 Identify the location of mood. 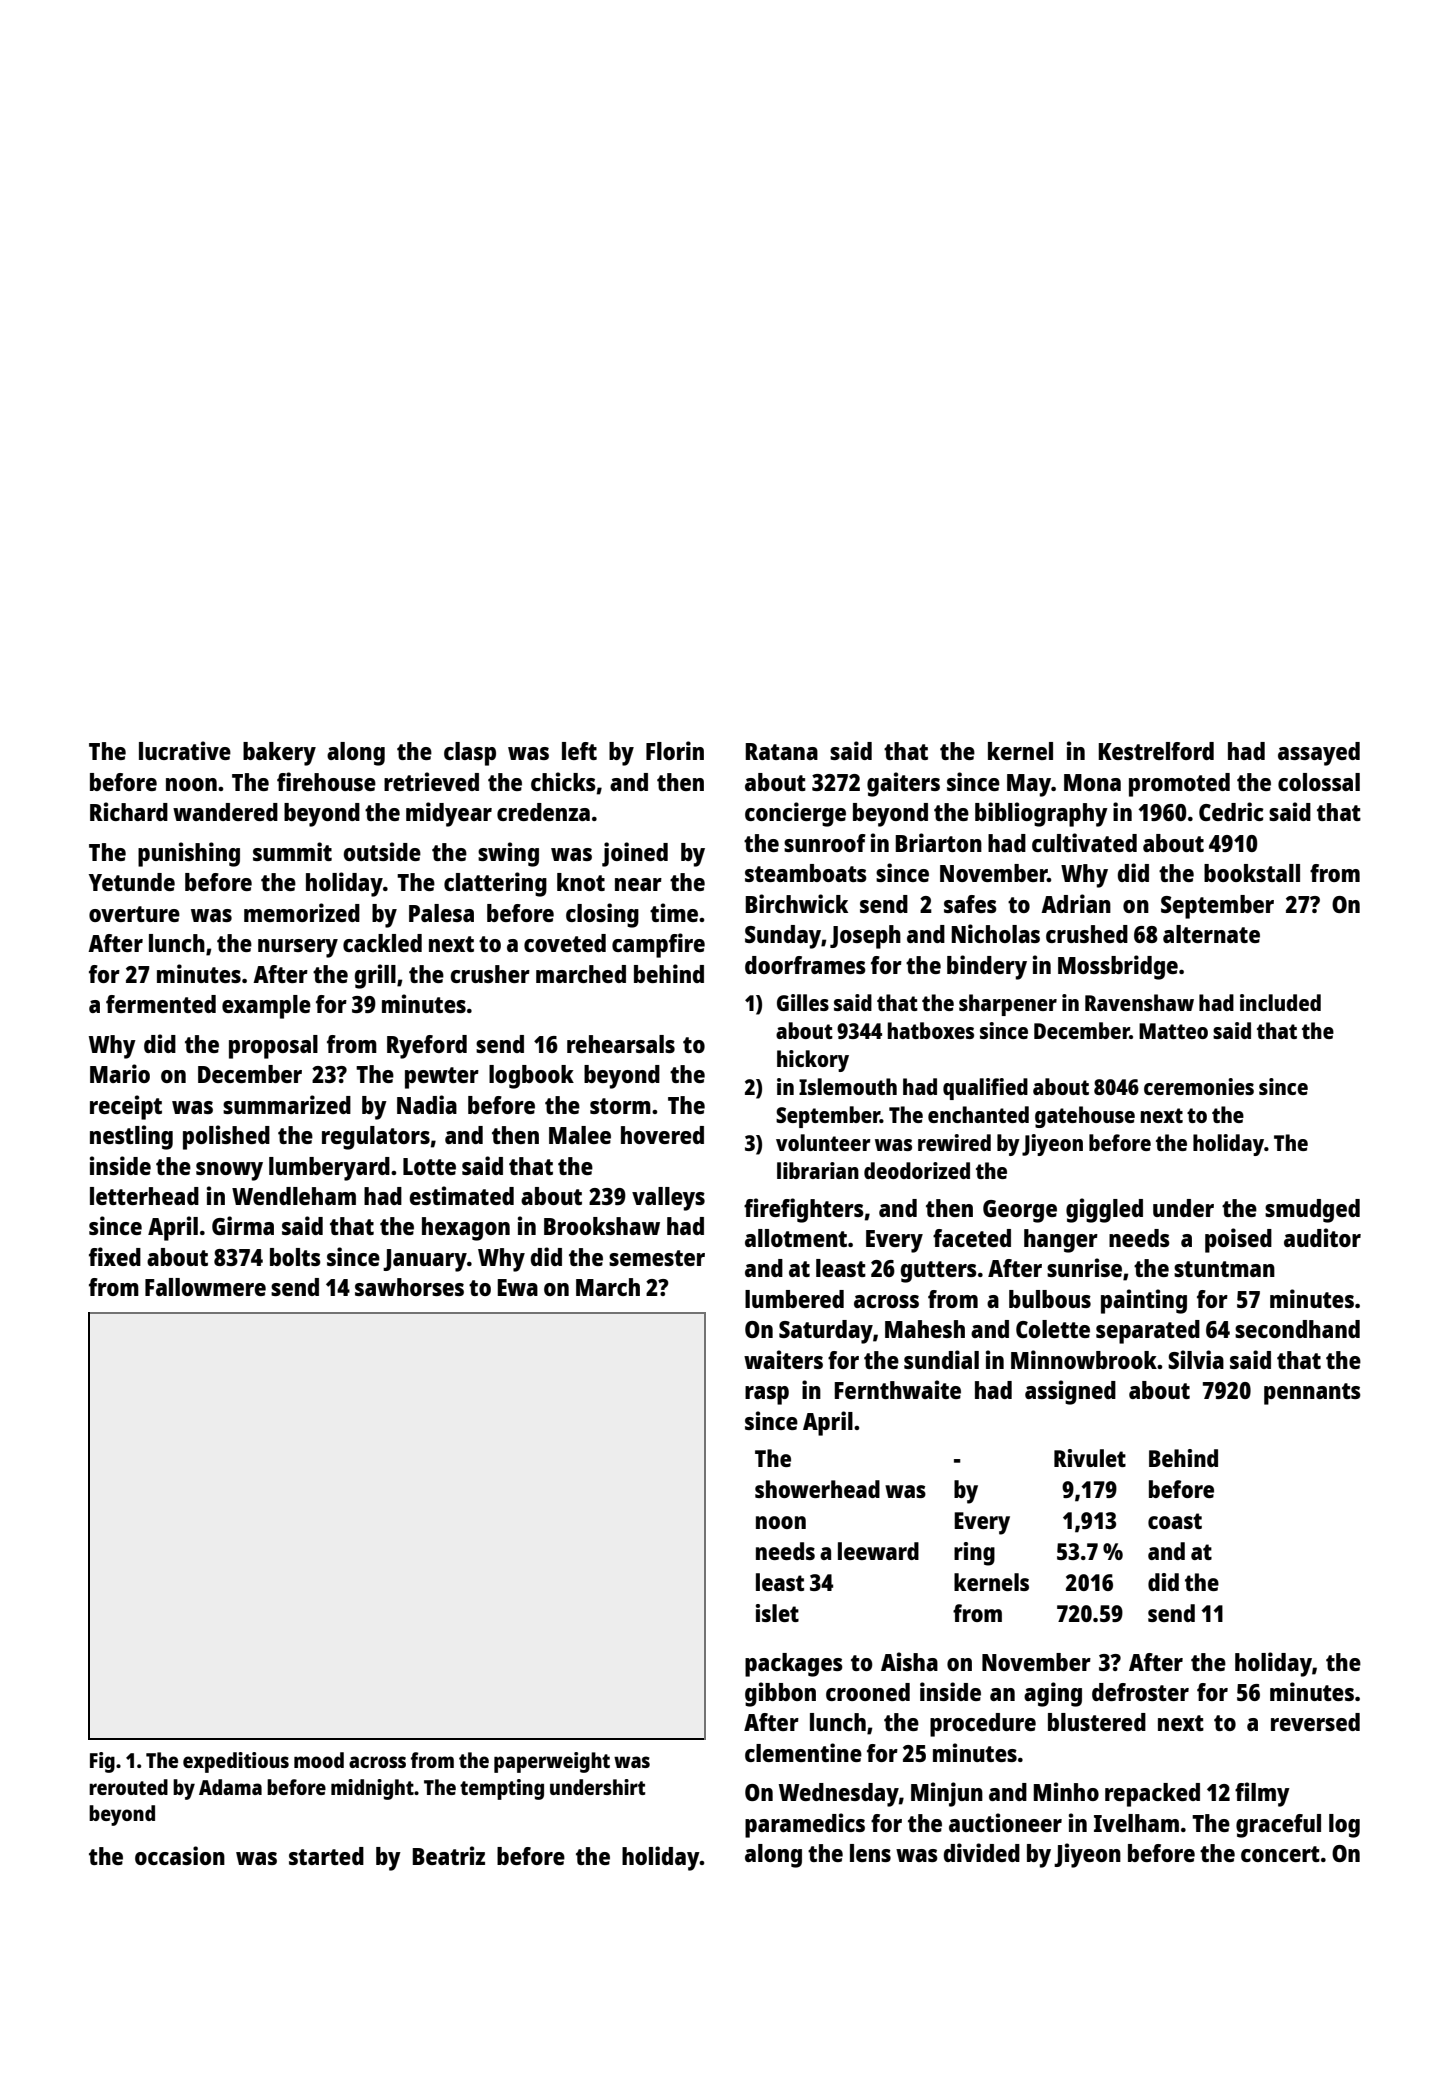
(319, 1760).
